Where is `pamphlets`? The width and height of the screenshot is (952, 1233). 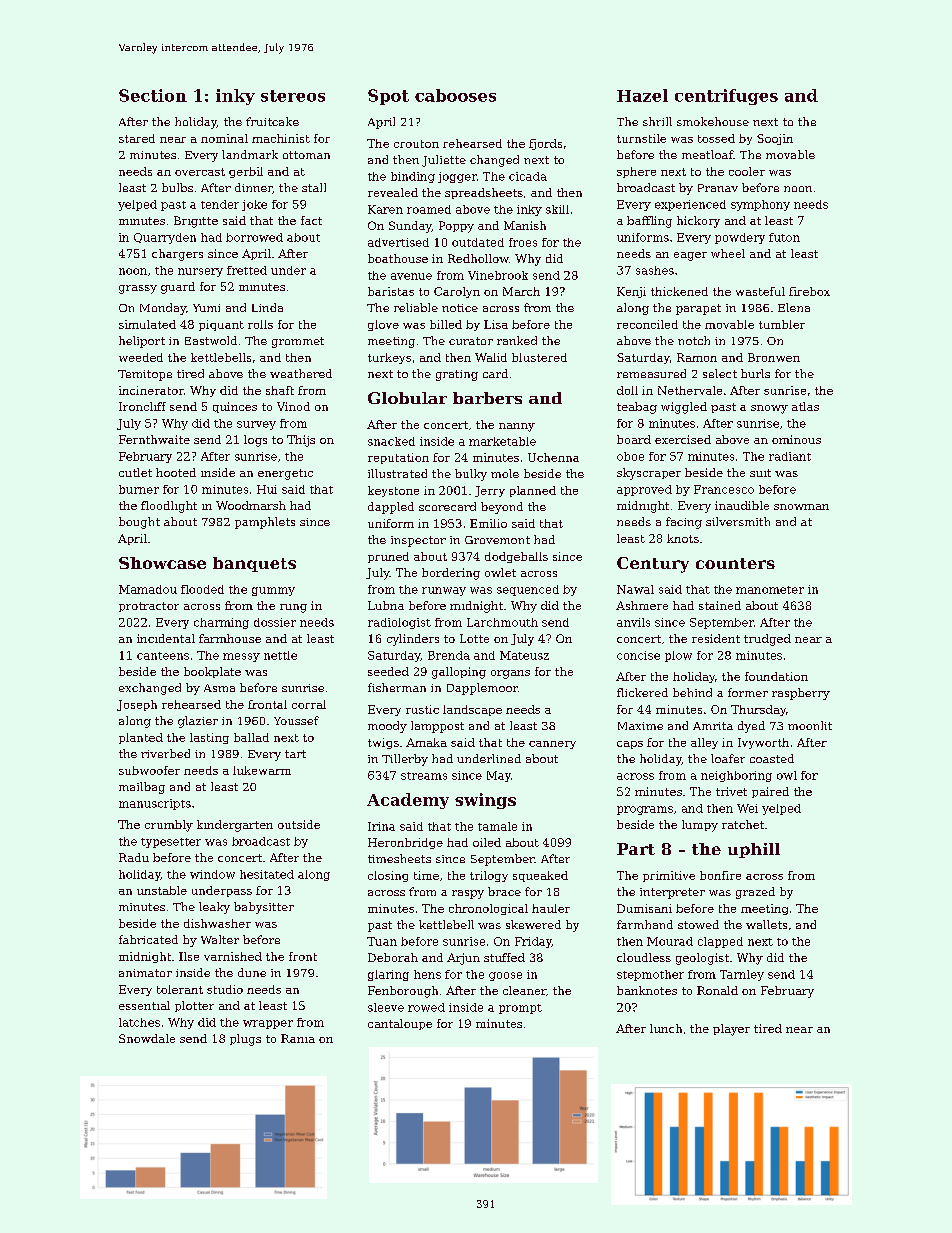
pamphlets is located at coordinates (265, 523).
